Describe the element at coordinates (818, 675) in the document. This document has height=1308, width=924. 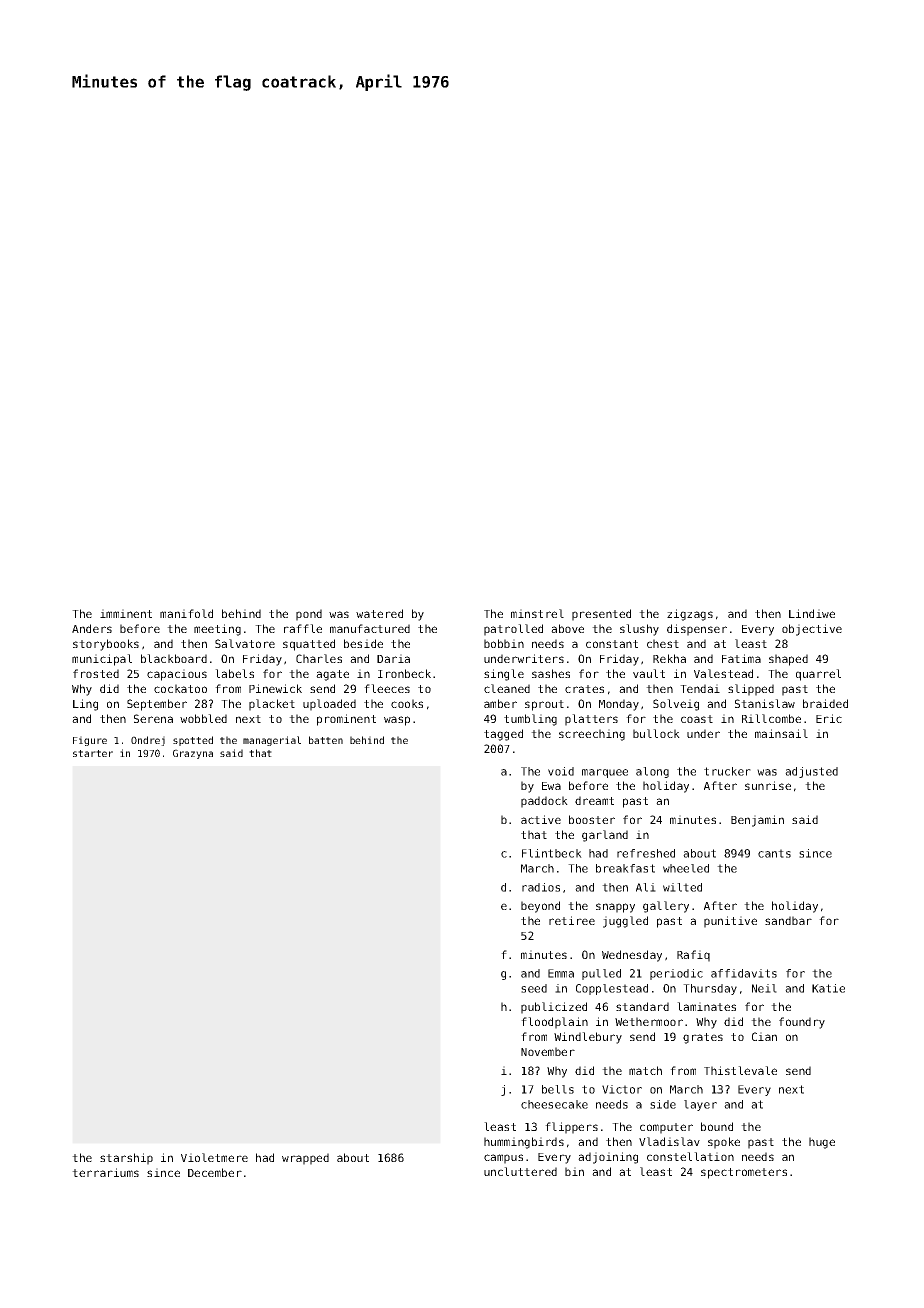
I see `quarrel` at that location.
